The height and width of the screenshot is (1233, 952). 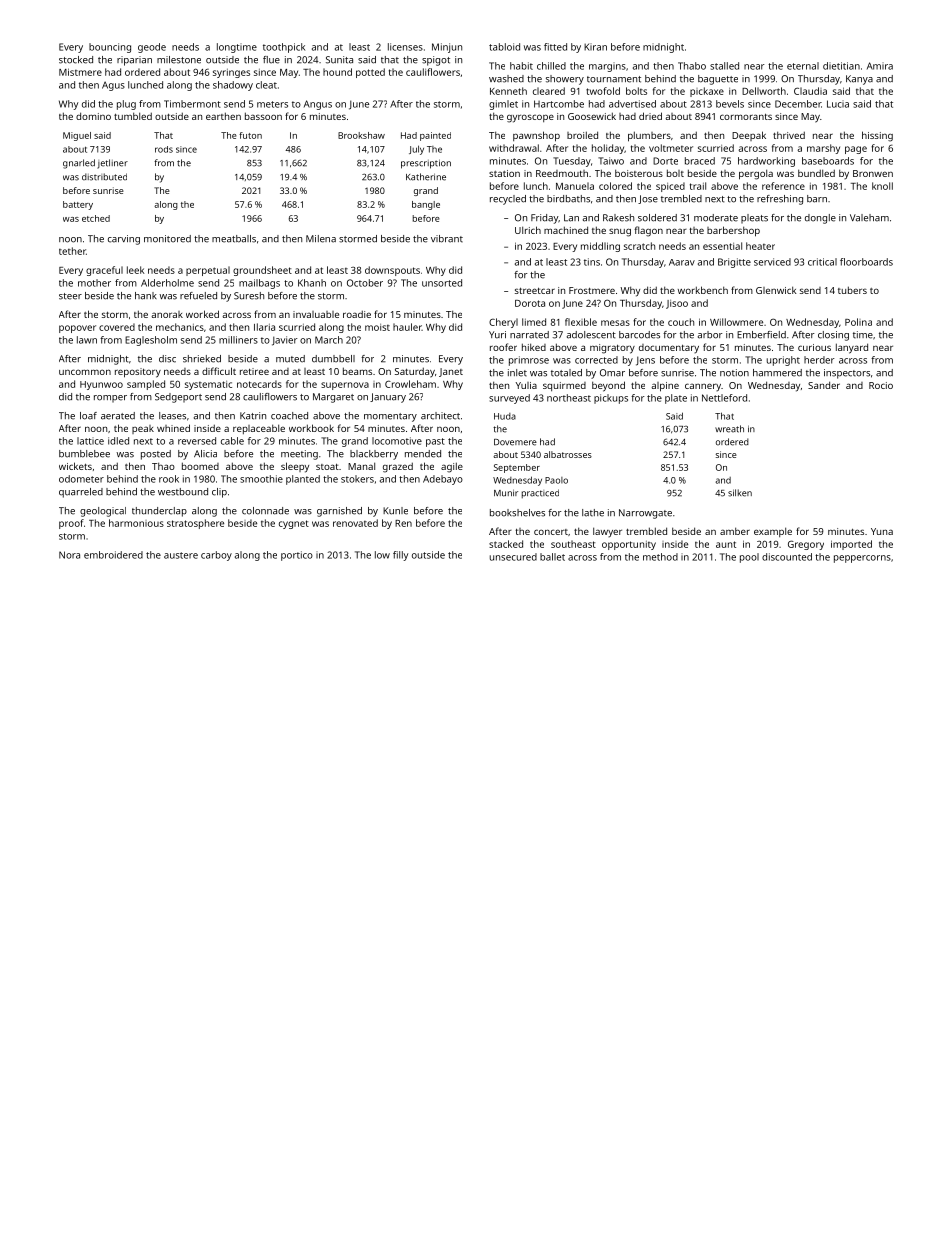 What do you see at coordinates (405, 47) in the screenshot?
I see `licenses` at bounding box center [405, 47].
